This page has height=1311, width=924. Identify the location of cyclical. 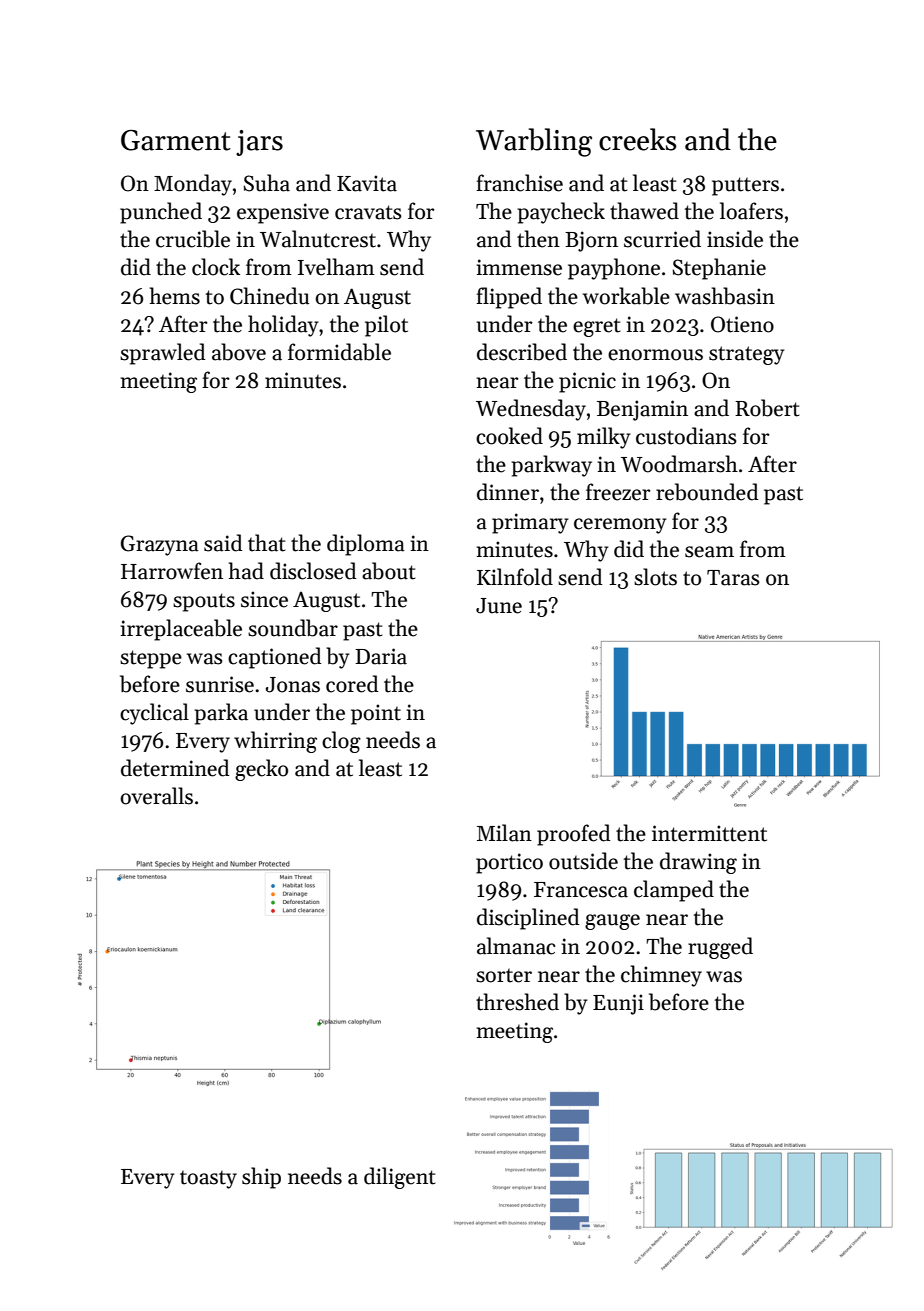
(154, 714).
